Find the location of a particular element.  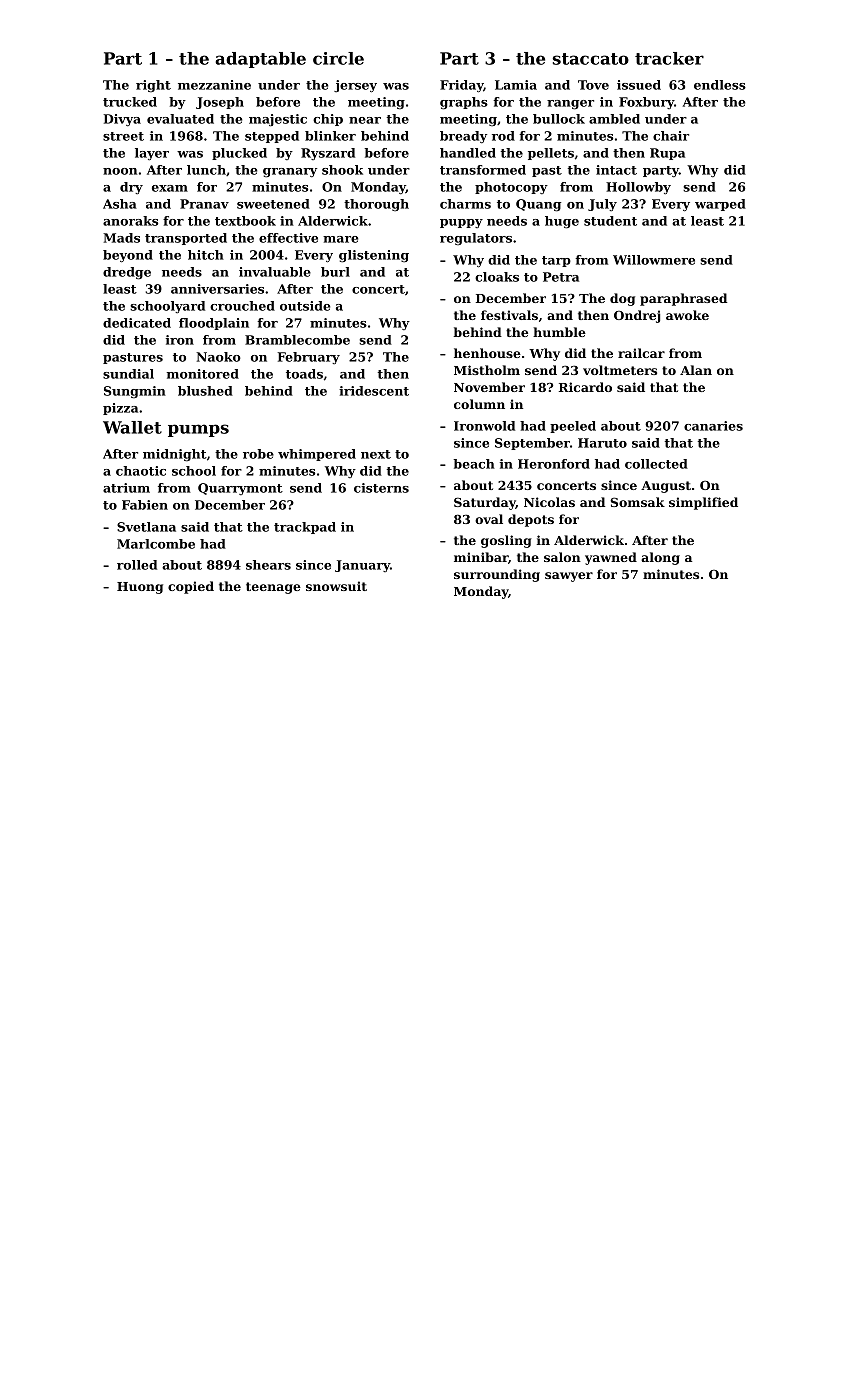

warped is located at coordinates (720, 205).
